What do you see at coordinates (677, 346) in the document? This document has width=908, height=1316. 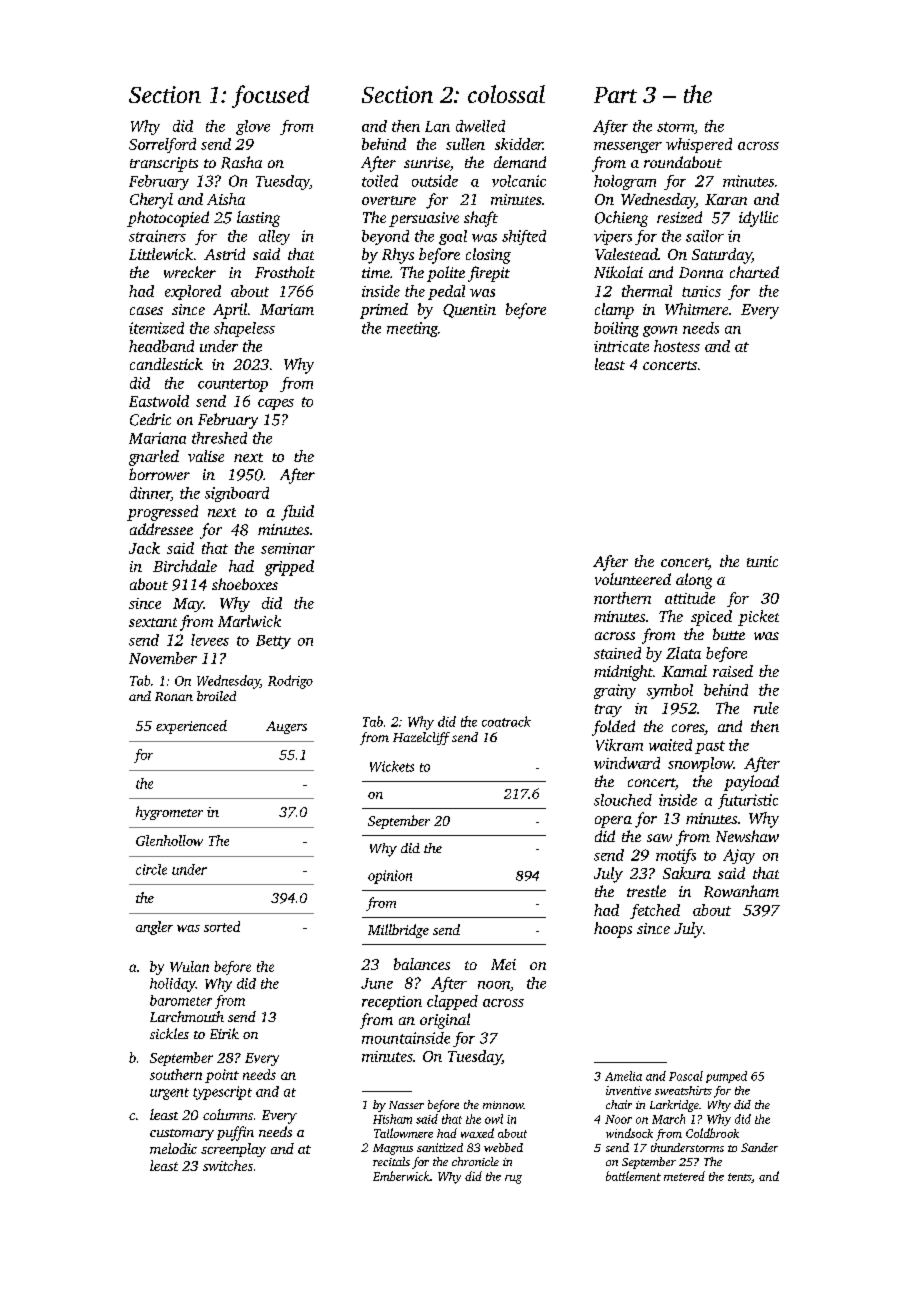 I see `hostess` at bounding box center [677, 346].
